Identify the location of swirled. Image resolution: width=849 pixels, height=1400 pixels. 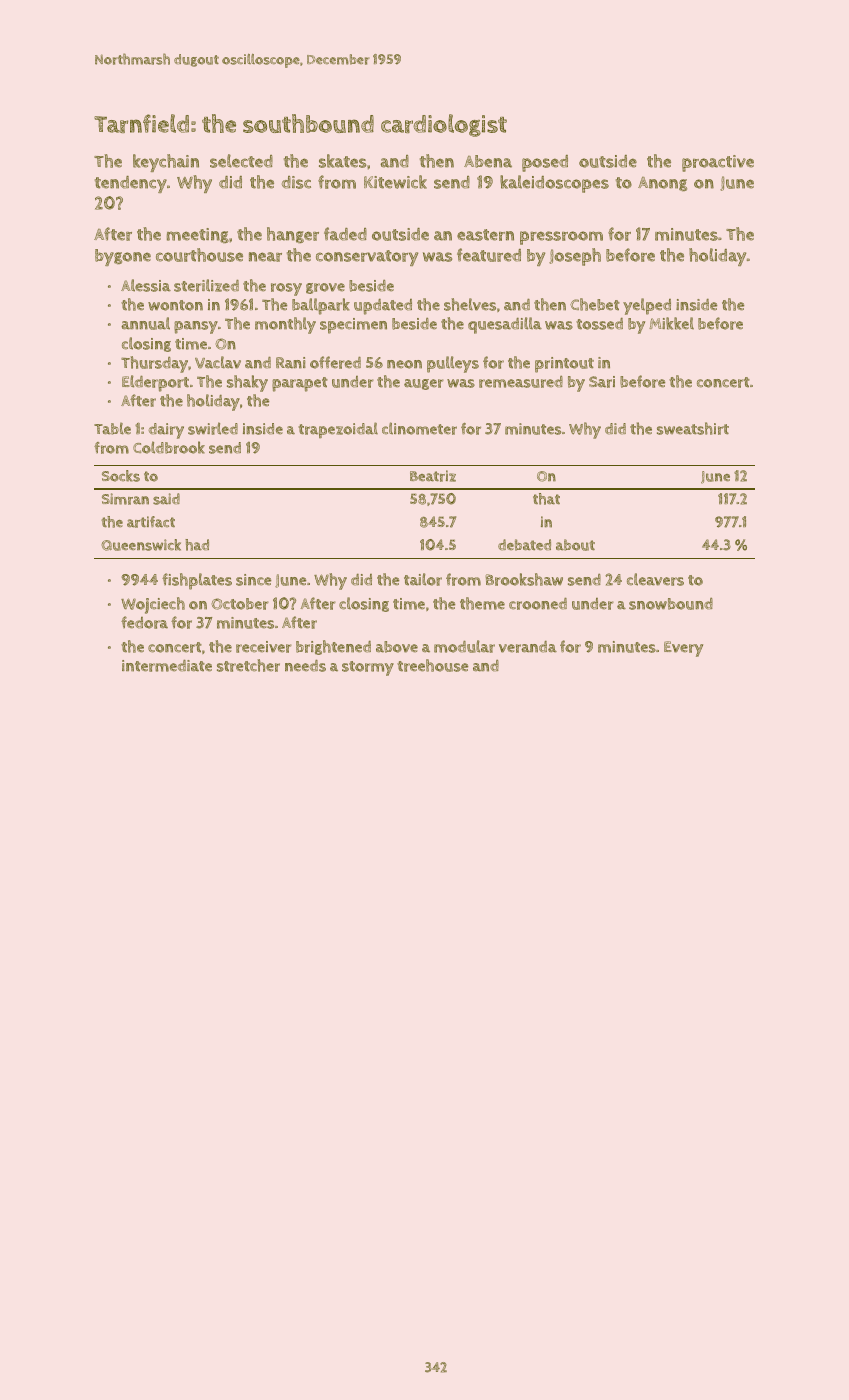
(213, 428).
